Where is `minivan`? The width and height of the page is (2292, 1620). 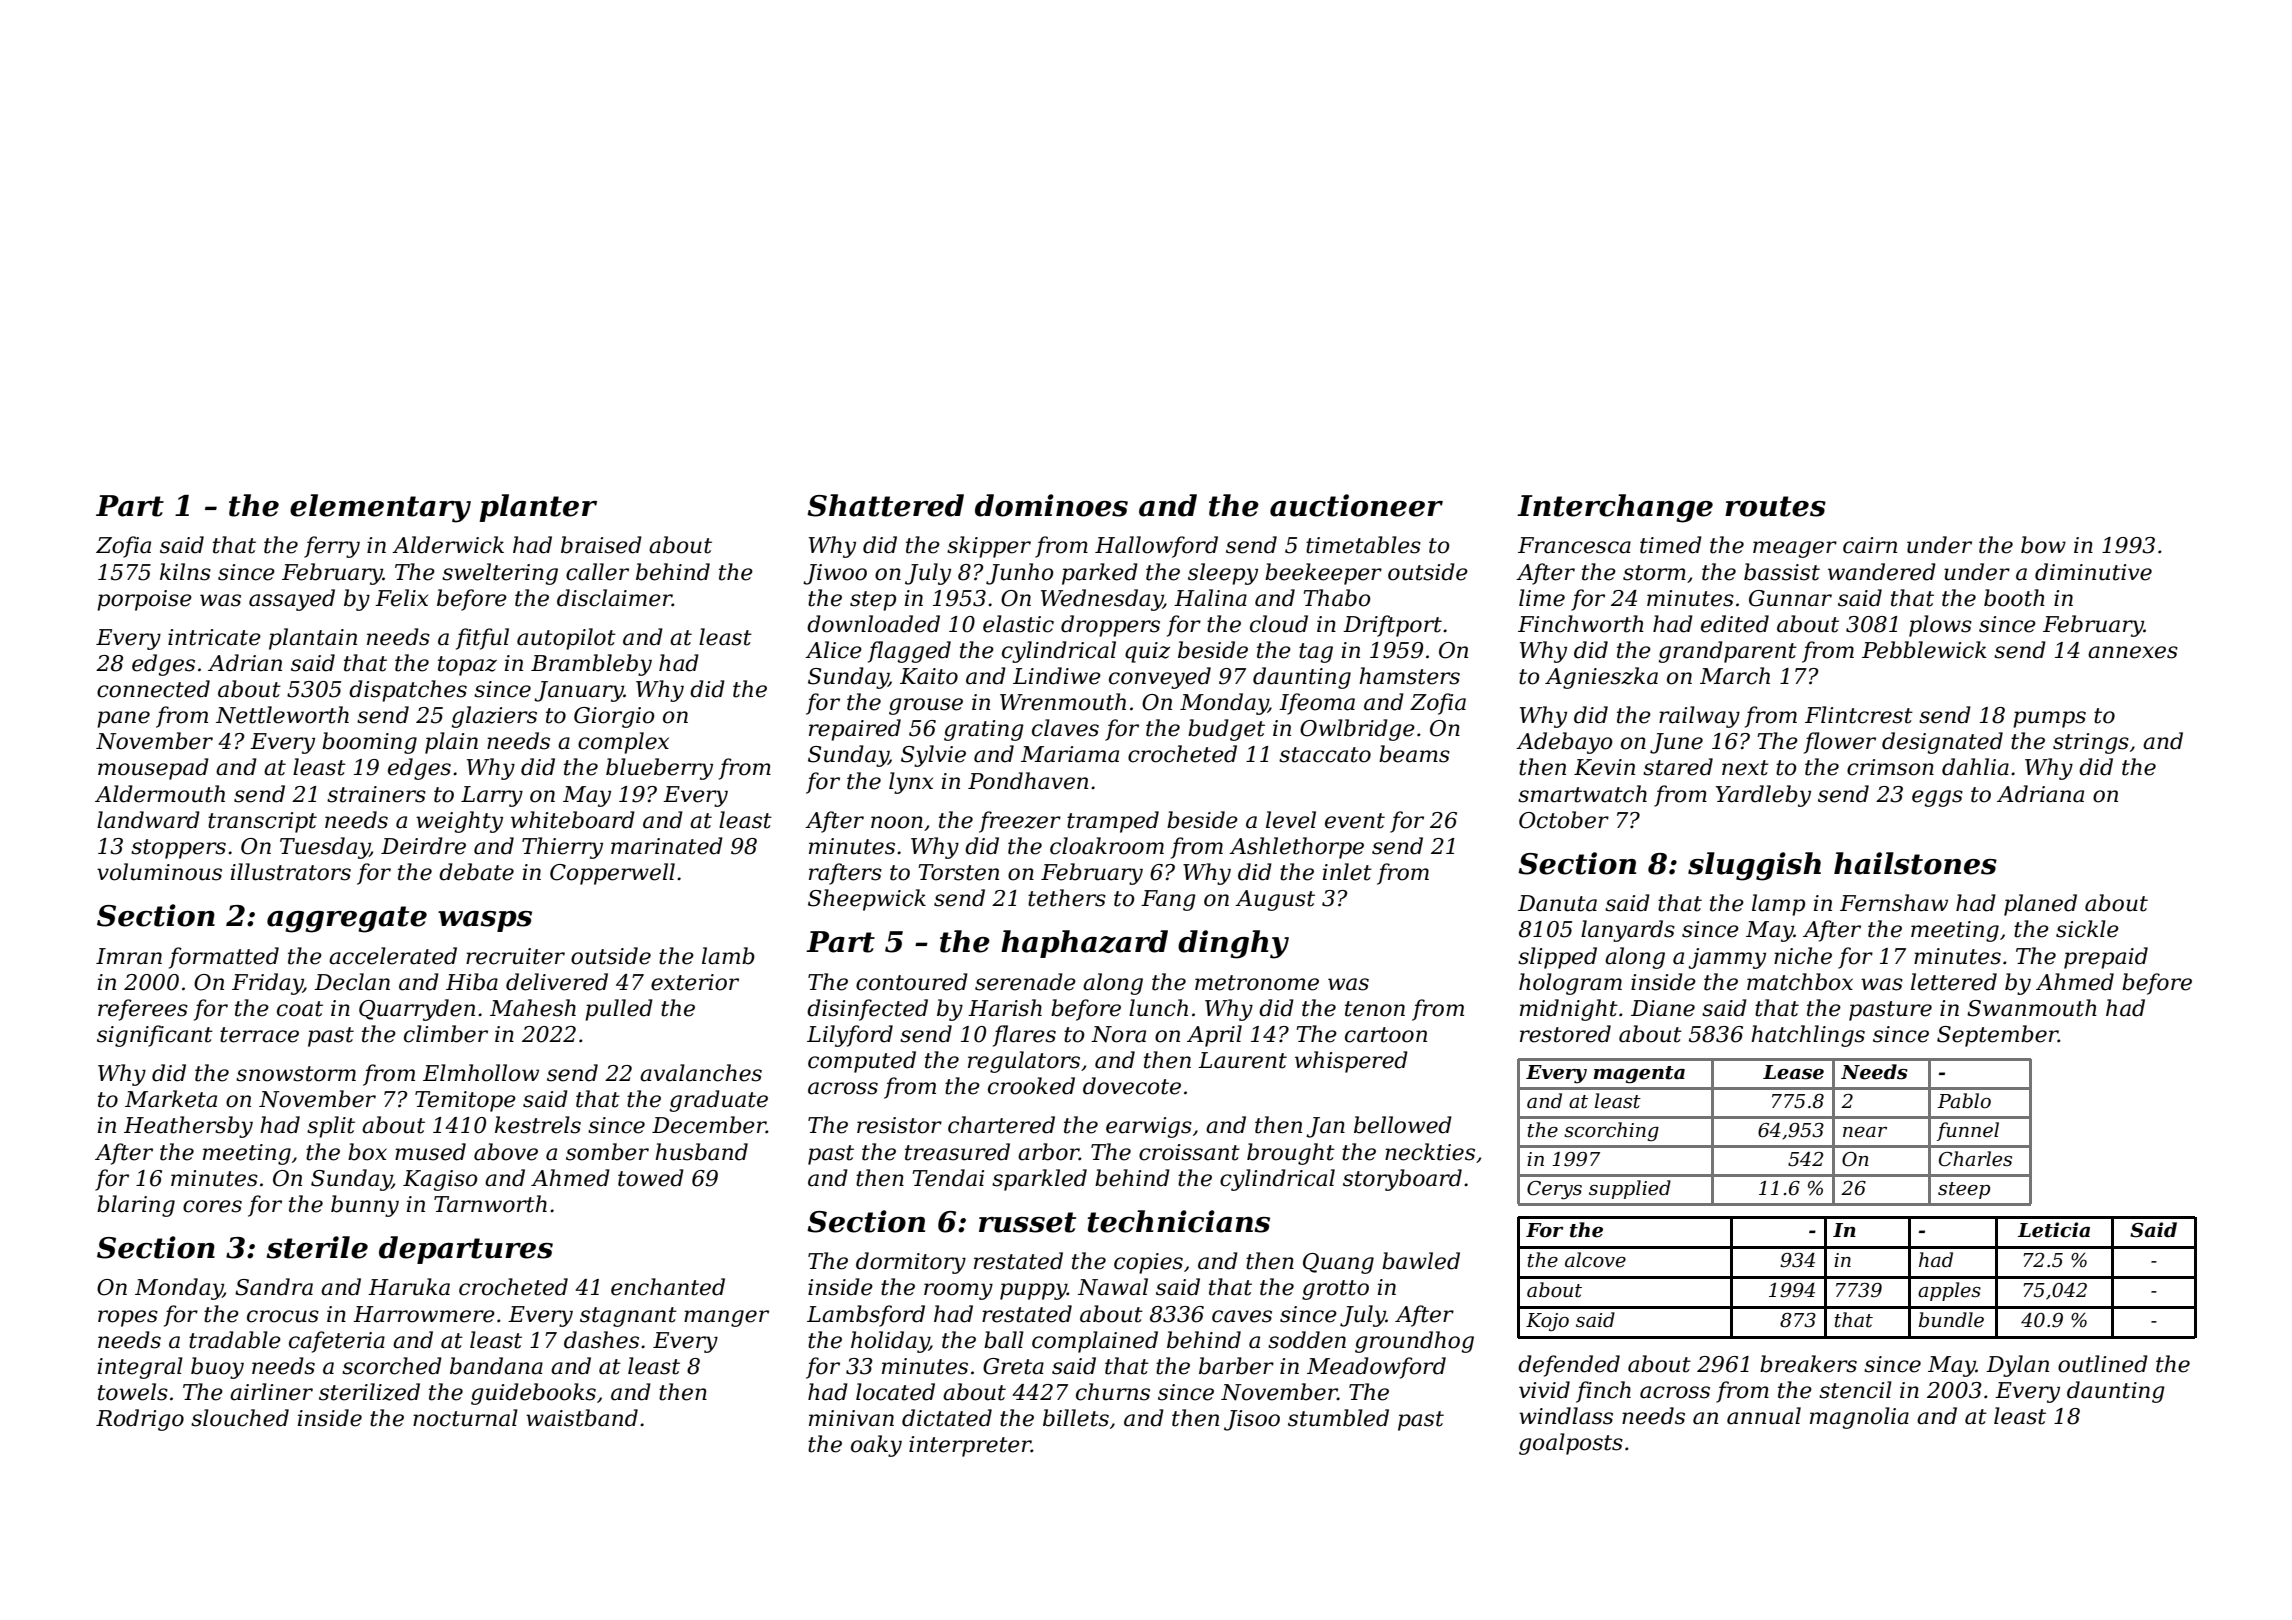
minivan is located at coordinates (851, 1418).
